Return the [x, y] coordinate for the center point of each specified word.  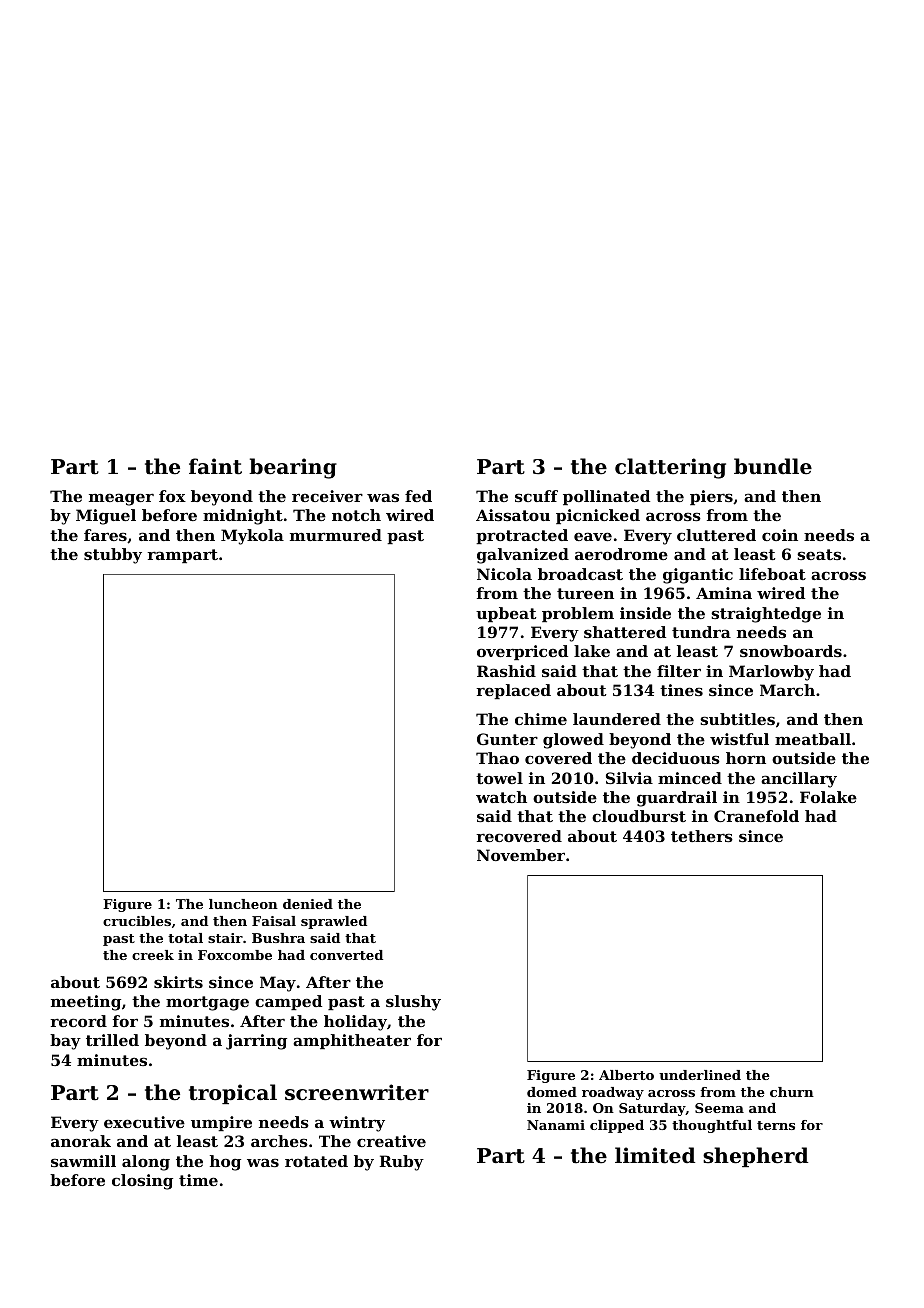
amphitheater [352, 1041]
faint [215, 466]
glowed [573, 741]
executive [144, 1122]
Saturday [652, 1109]
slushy [413, 1003]
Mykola [252, 537]
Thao [497, 758]
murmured [336, 535]
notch [356, 515]
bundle [773, 466]
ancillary [799, 780]
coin [780, 535]
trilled [112, 1040]
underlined [700, 1075]
